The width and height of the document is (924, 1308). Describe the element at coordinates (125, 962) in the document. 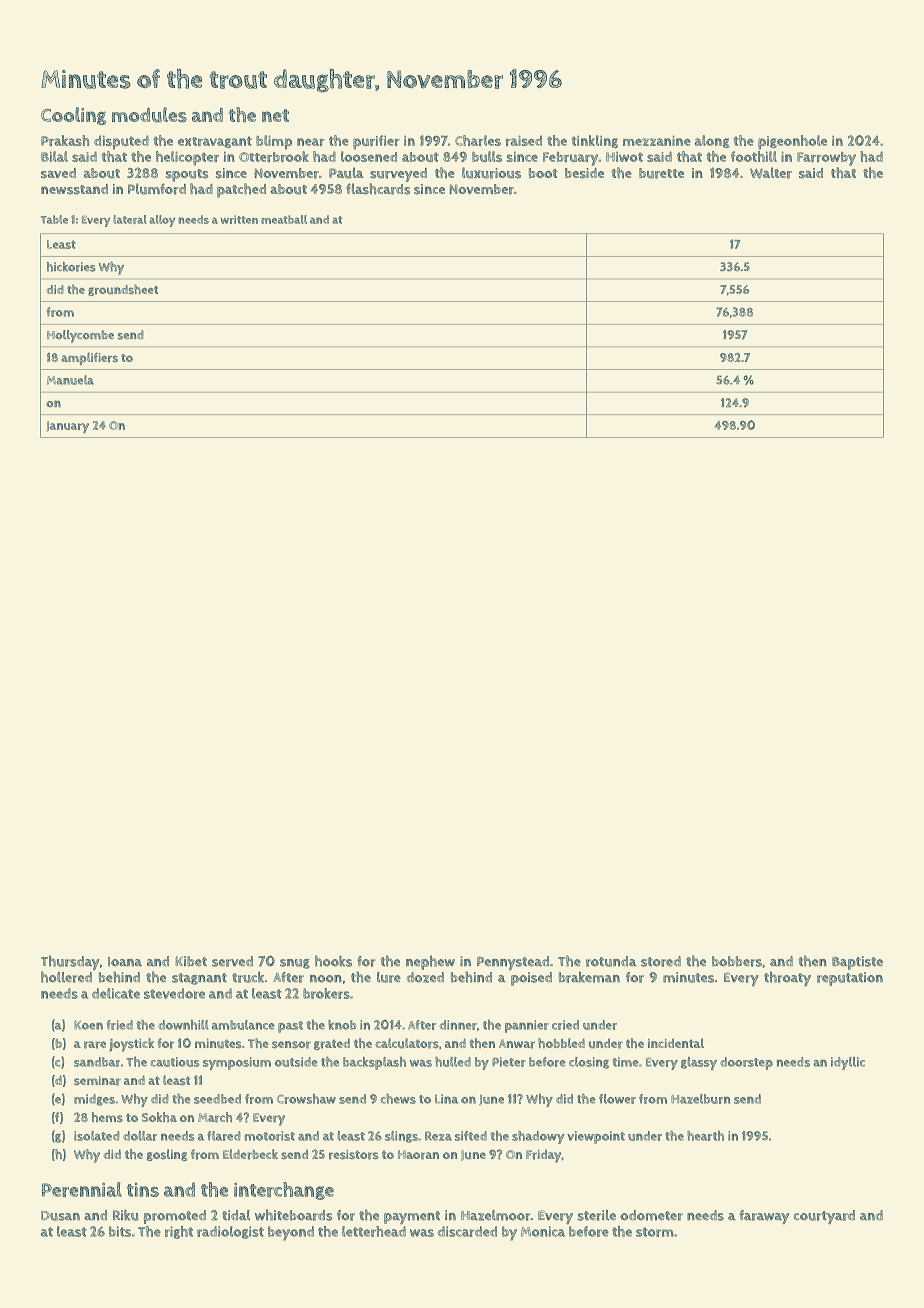

I see `Ioana` at that location.
